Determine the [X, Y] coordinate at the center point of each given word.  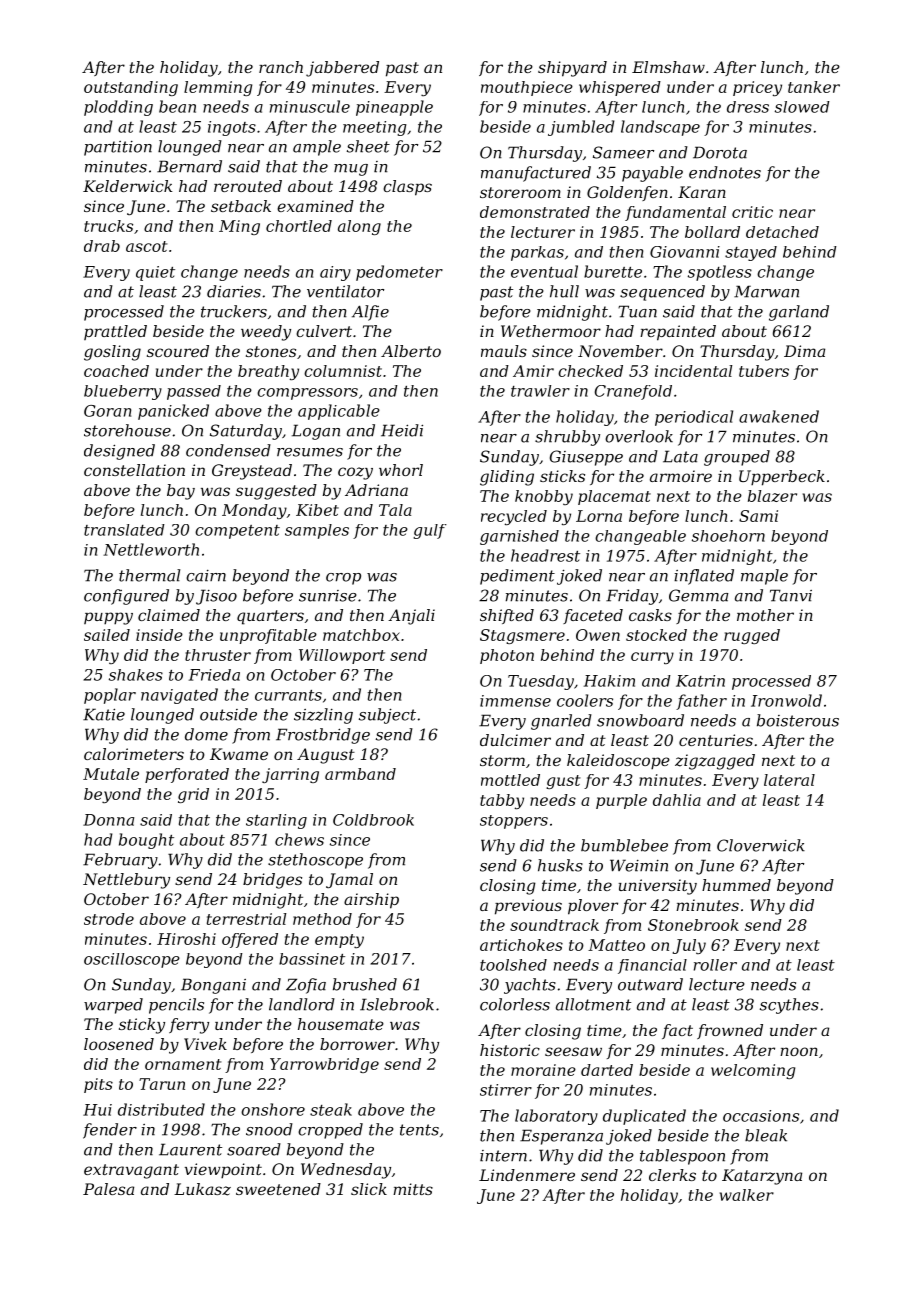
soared [254, 1149]
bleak [766, 1135]
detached [782, 232]
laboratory [556, 1117]
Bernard [189, 166]
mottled [510, 780]
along [359, 227]
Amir [533, 371]
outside [228, 714]
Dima [804, 351]
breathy [268, 372]
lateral [789, 780]
